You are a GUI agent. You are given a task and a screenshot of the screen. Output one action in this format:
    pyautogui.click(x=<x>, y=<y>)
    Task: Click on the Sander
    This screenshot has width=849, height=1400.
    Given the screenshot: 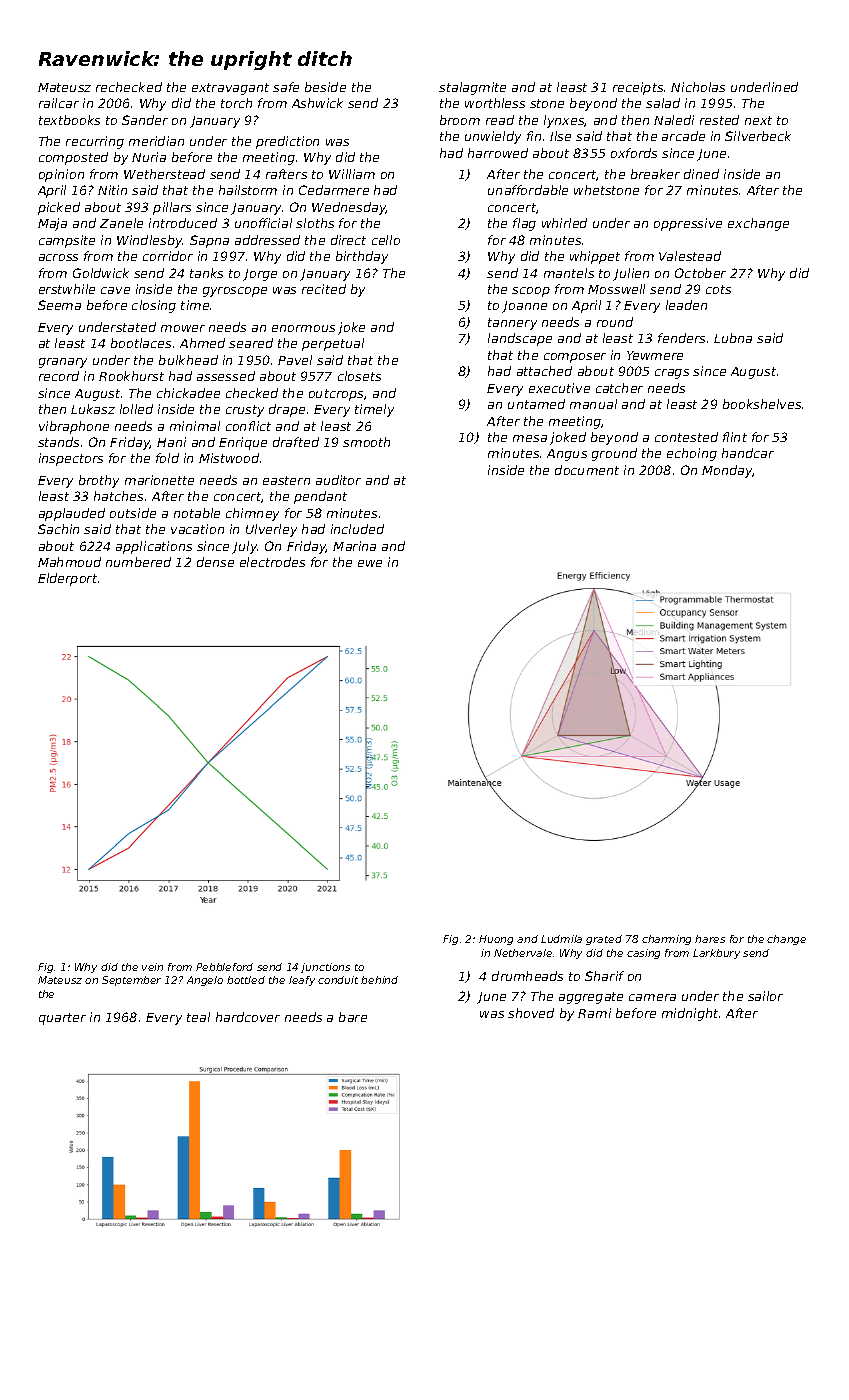 What is the action you would take?
    pyautogui.click(x=145, y=120)
